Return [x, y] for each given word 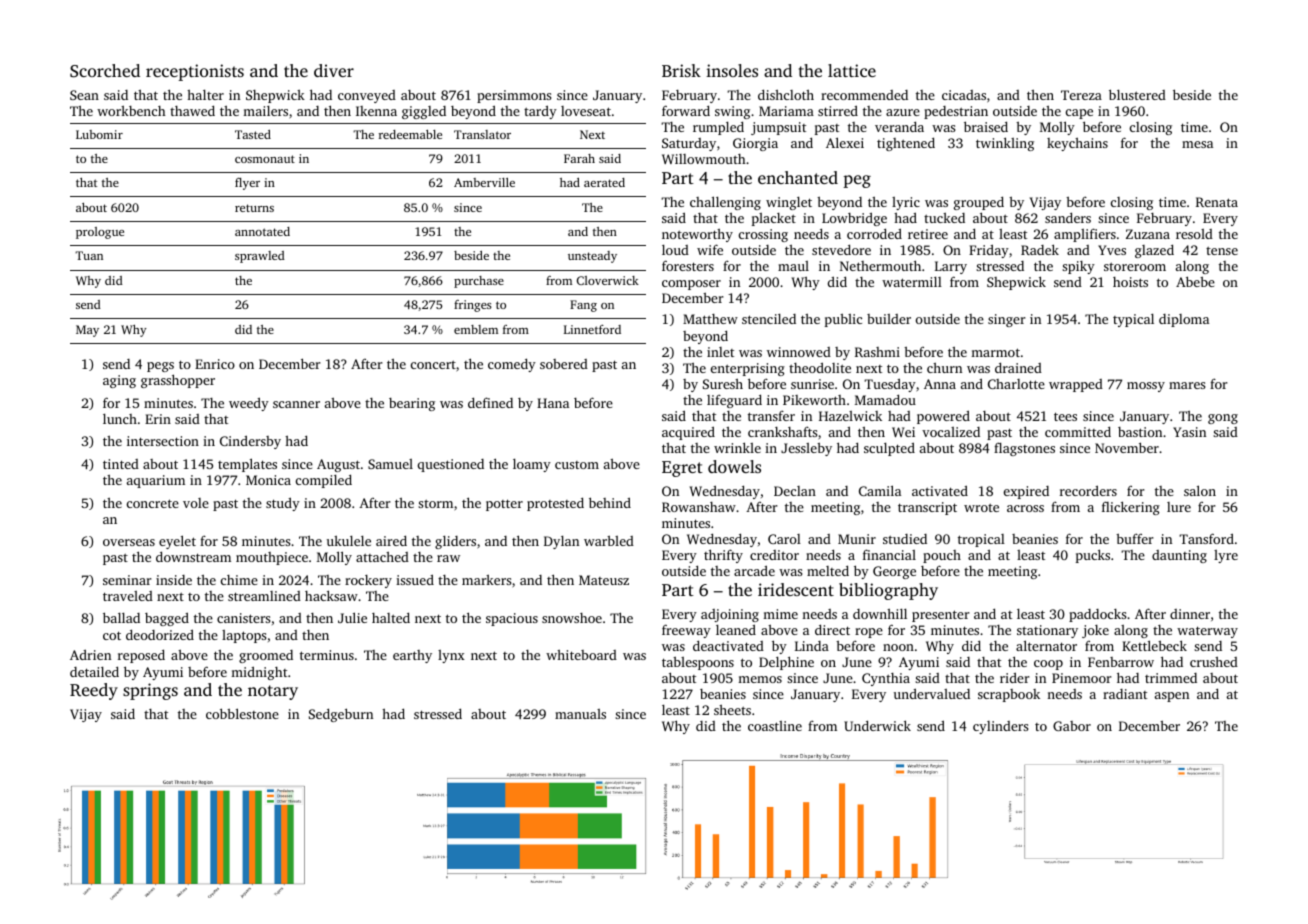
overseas [129, 542]
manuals [580, 714]
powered [943, 417]
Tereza [1081, 95]
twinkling [1005, 144]
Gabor [1072, 726]
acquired [688, 433]
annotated [262, 231]
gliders [455, 542]
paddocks [1097, 615]
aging [119, 381]
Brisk [681, 70]
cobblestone [242, 713]
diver [334, 70]
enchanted [798, 177]
